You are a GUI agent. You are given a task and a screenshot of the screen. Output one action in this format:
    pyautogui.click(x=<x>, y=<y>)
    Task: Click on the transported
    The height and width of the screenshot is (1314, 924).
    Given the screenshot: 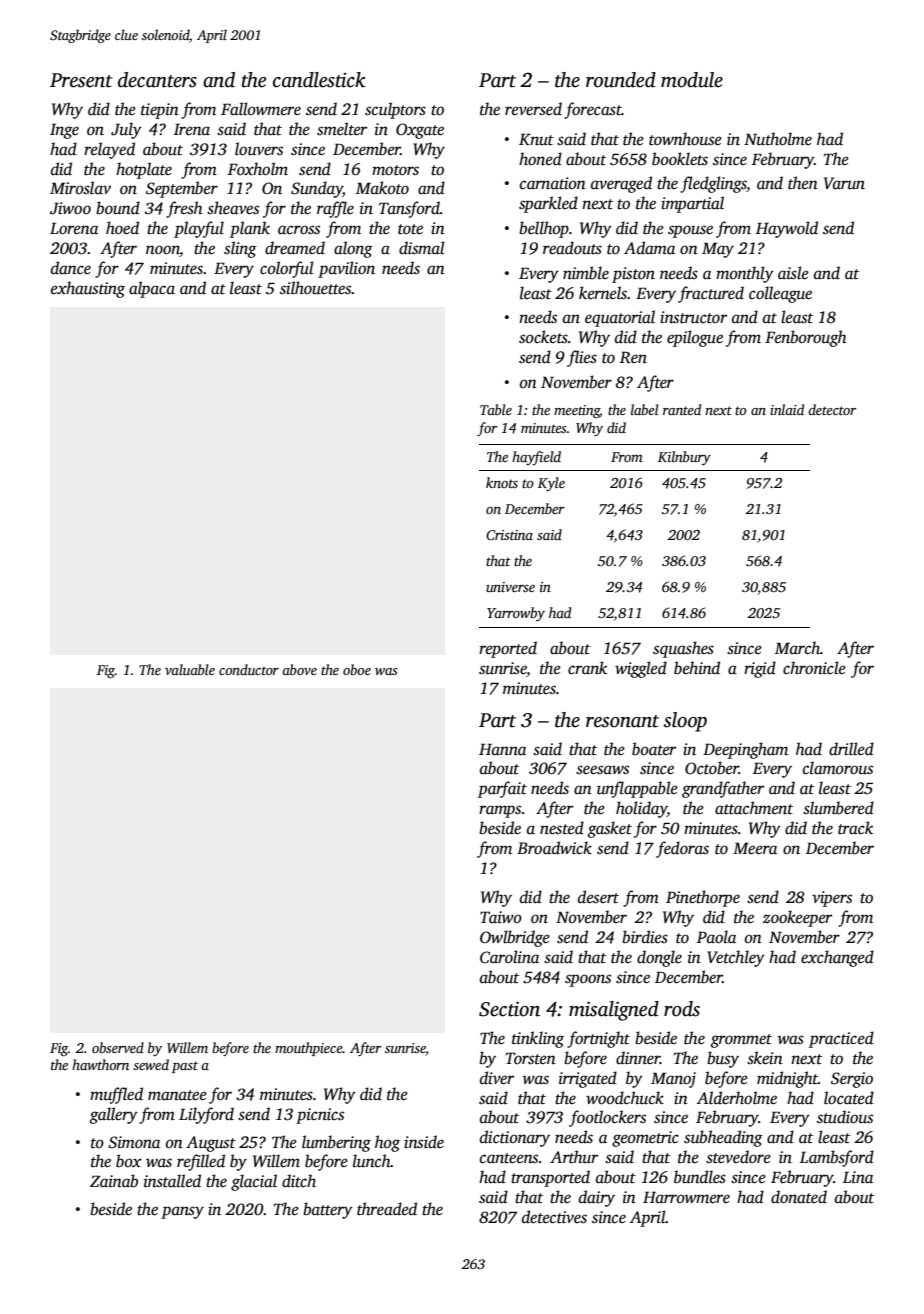 What is the action you would take?
    pyautogui.click(x=550, y=1178)
